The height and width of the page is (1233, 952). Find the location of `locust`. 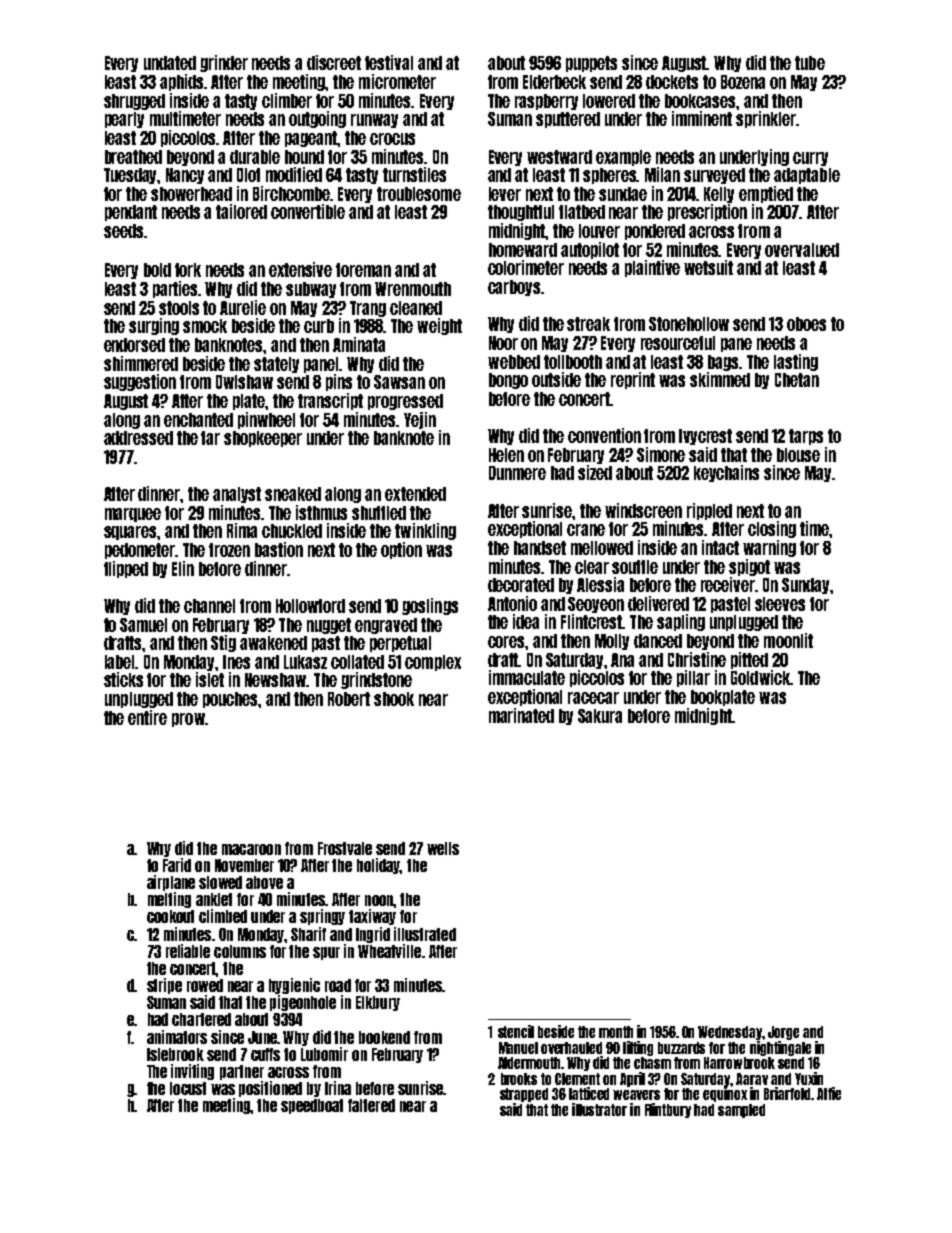

locust is located at coordinates (188, 1088).
